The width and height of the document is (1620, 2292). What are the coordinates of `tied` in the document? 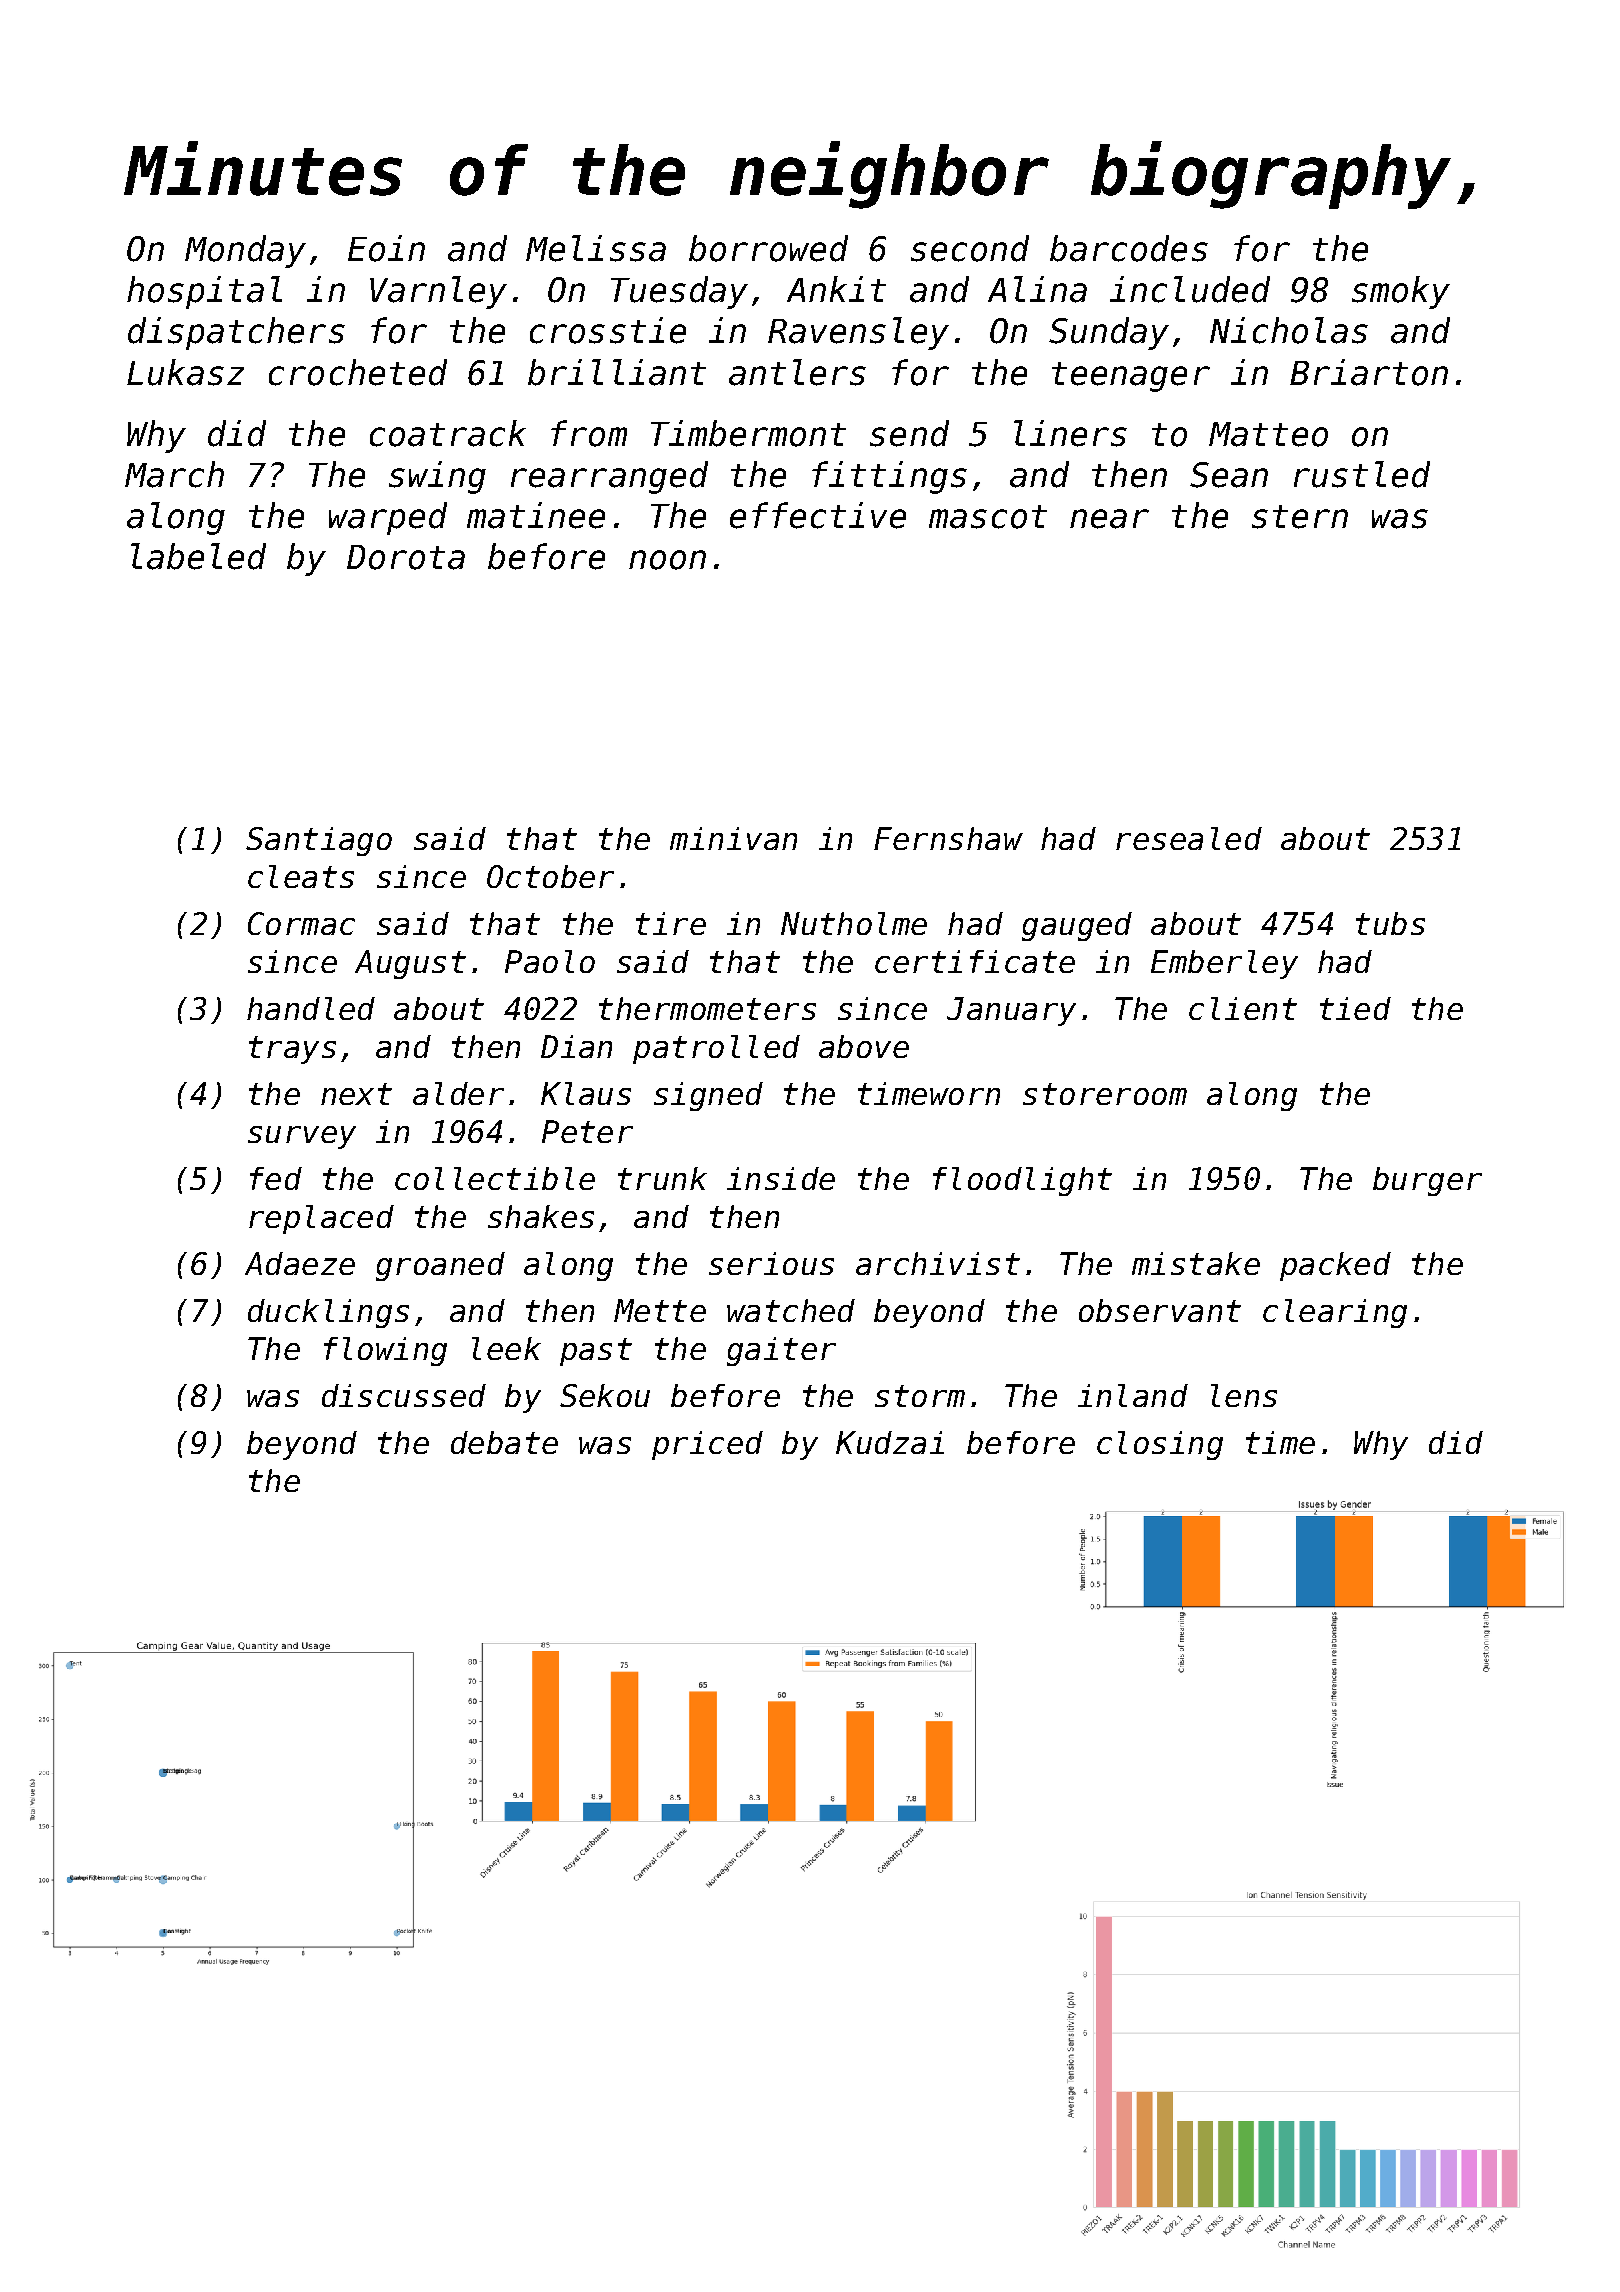 It's located at (1355, 1008).
